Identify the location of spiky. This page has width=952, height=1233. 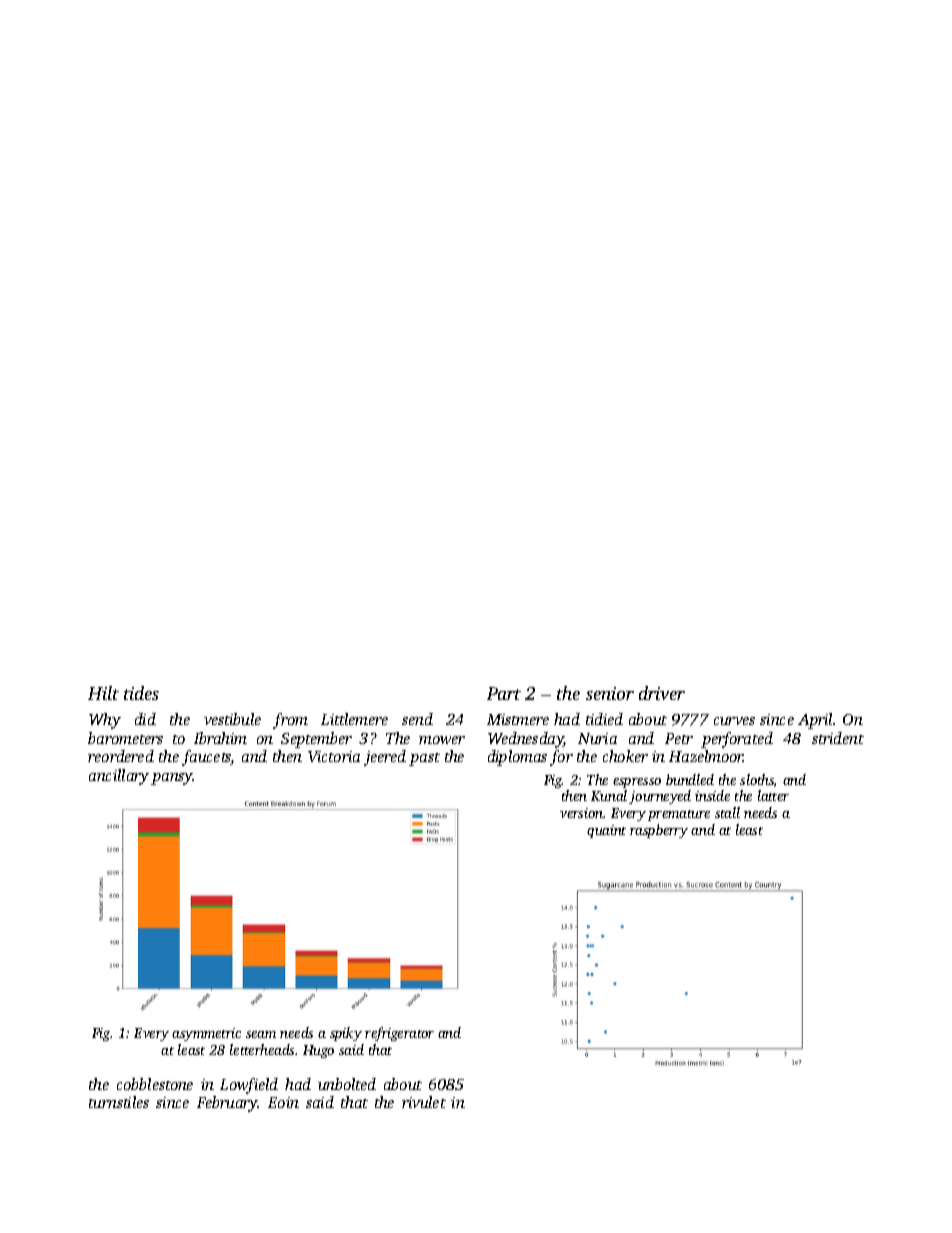
(346, 1034).
